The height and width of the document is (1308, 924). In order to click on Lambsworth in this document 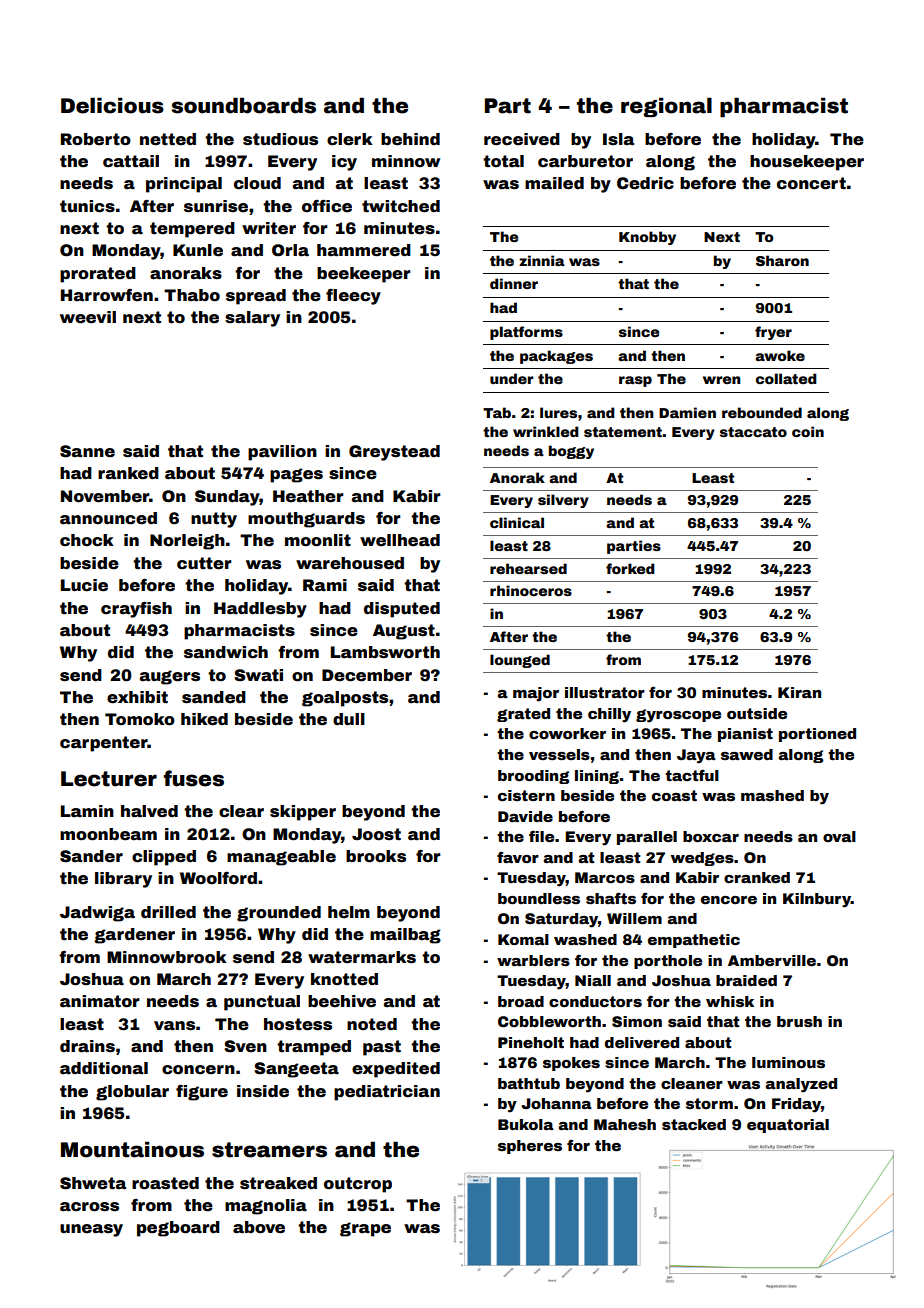, I will do `click(385, 652)`.
